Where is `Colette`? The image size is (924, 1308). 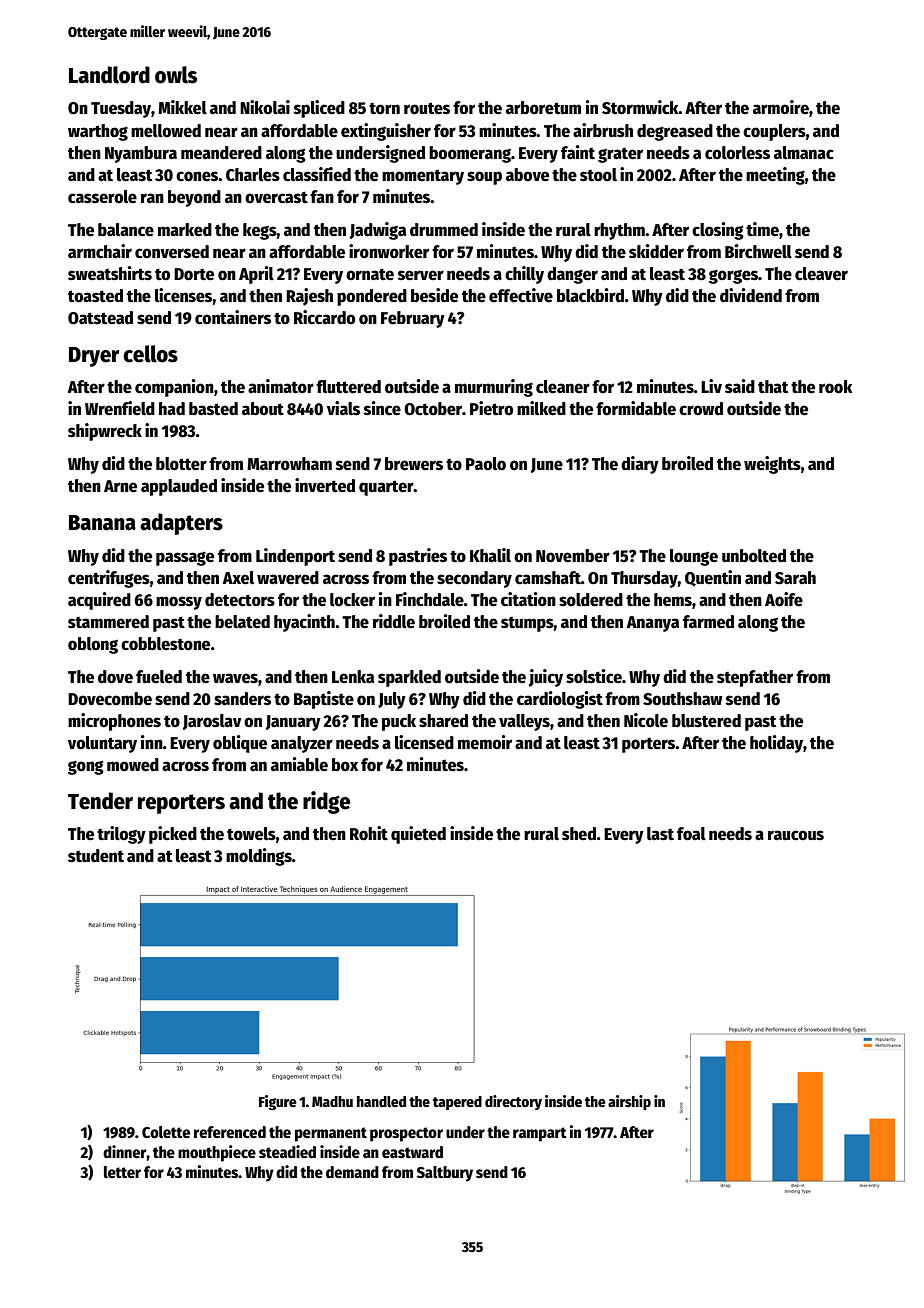
Colette is located at coordinates (166, 1132).
